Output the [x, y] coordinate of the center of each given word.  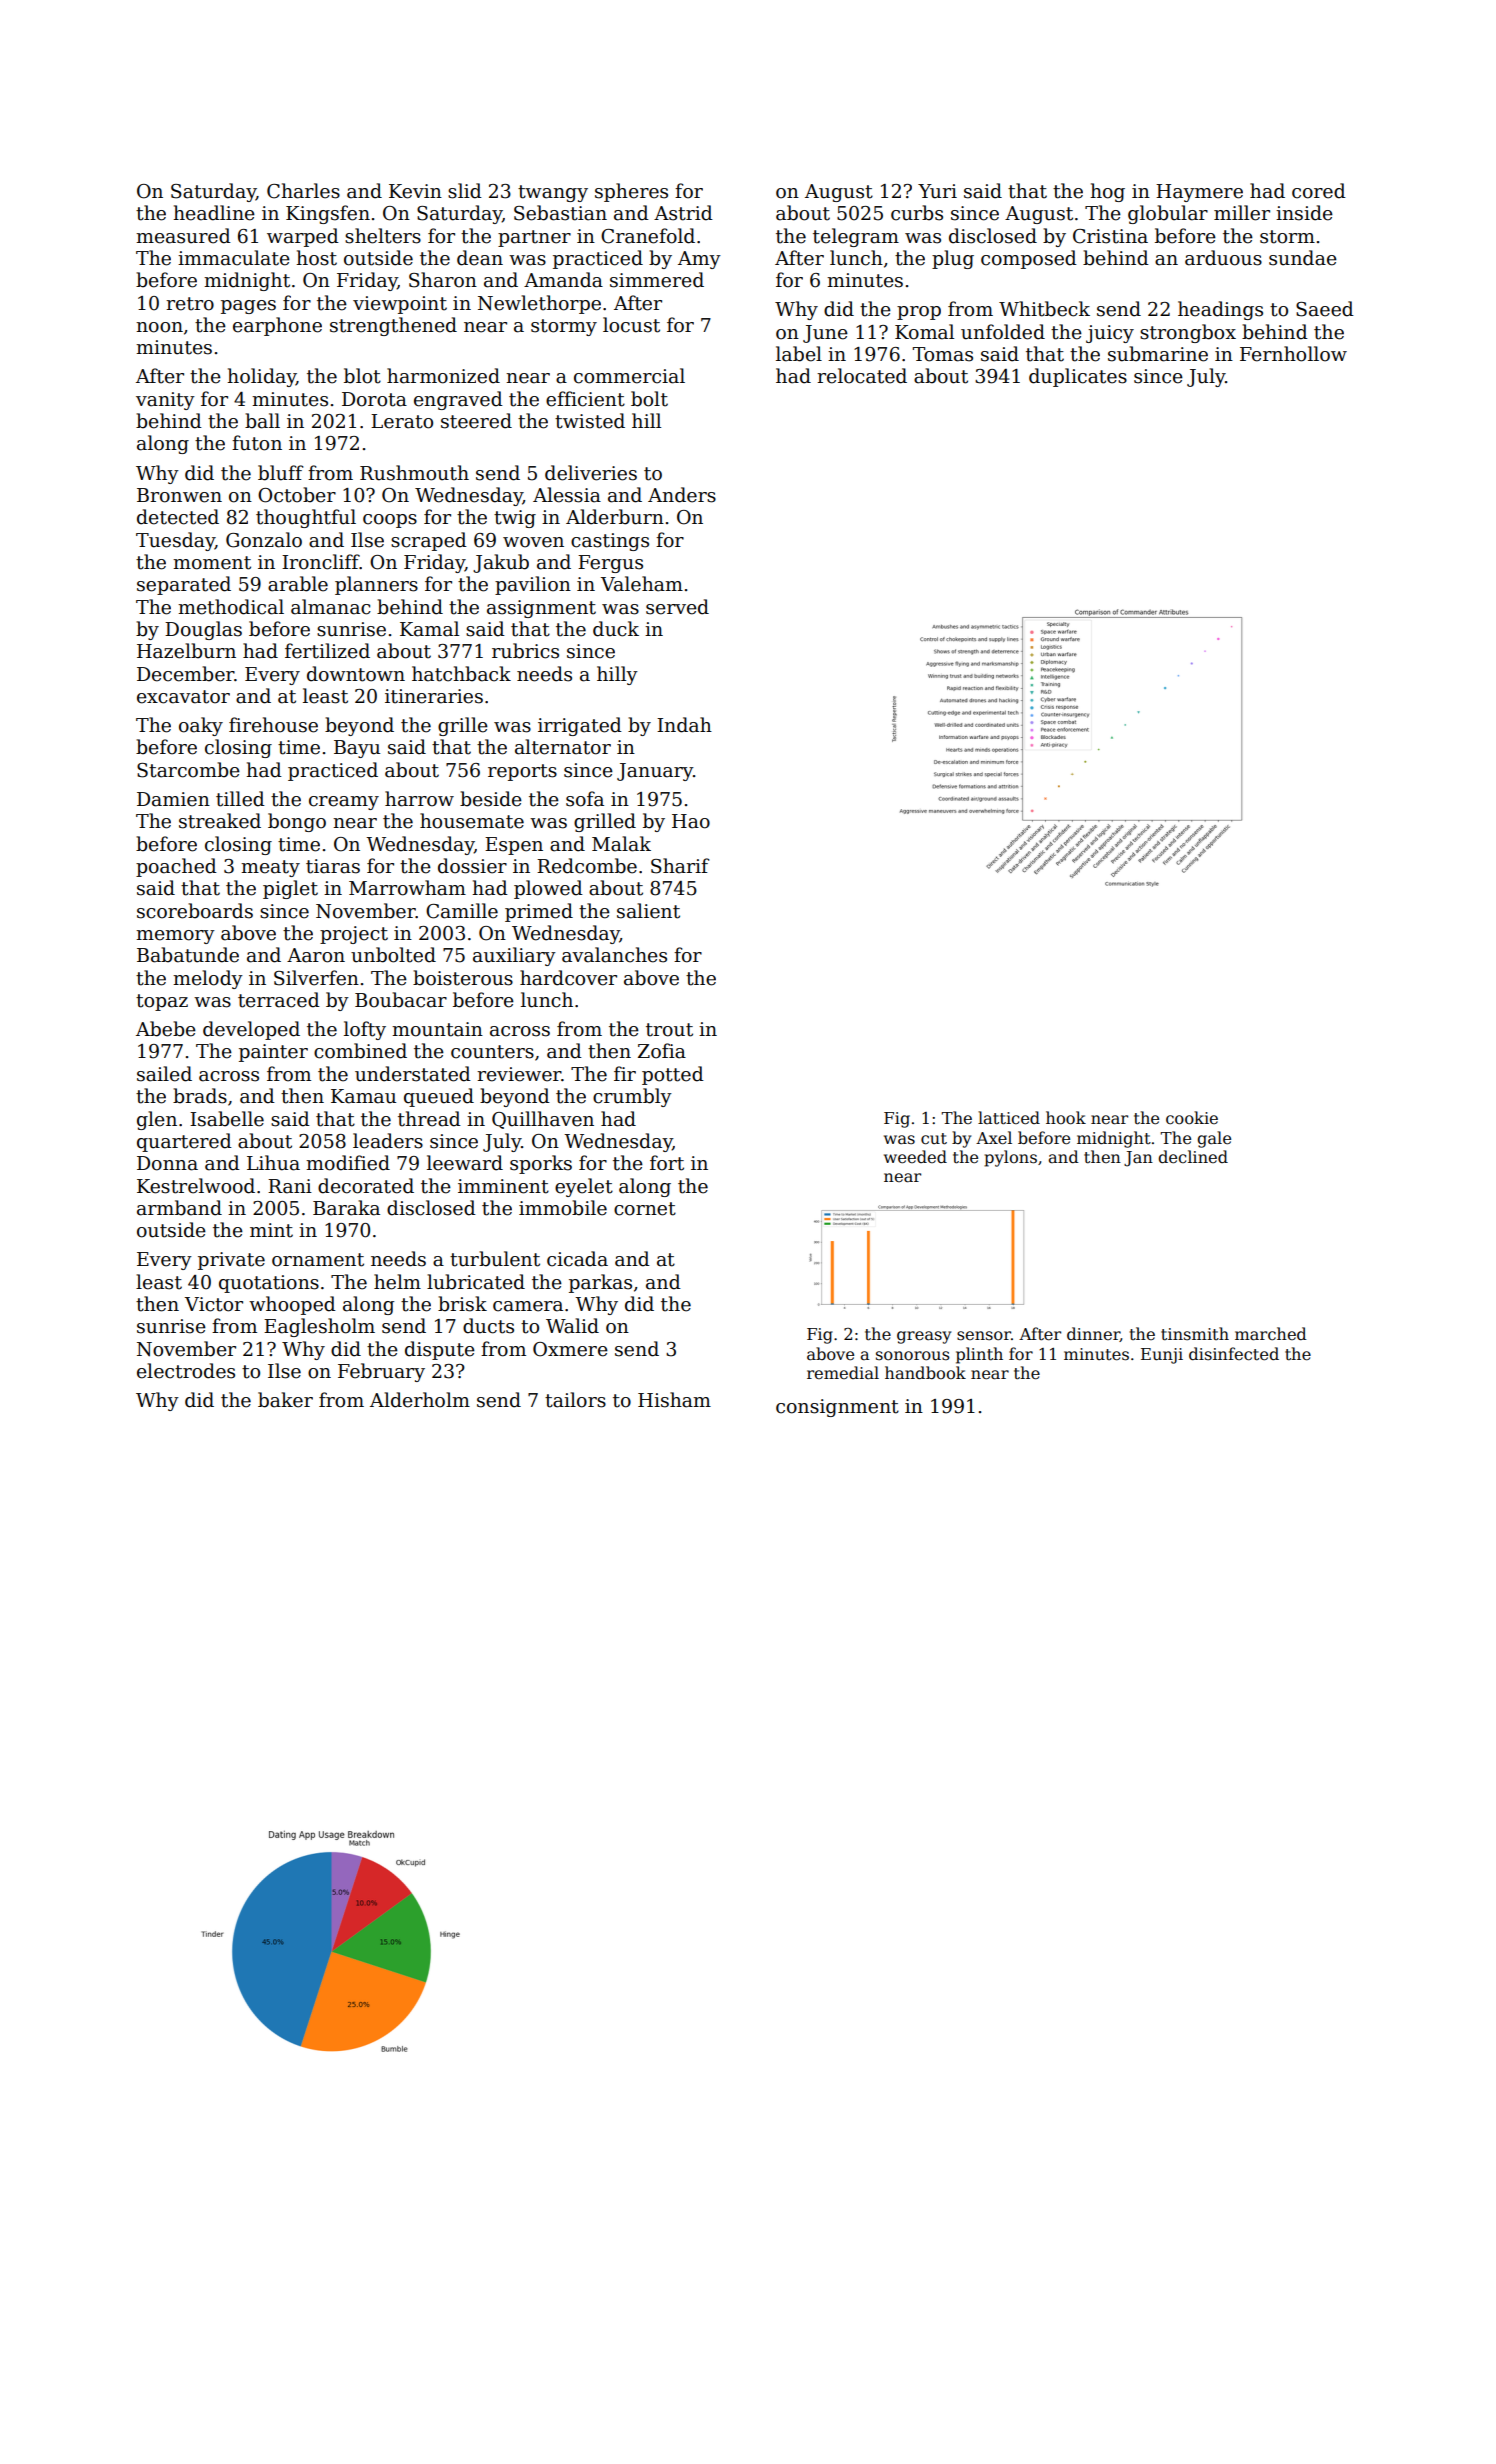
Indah [684, 725]
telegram [856, 237]
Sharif [680, 866]
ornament [318, 1260]
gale [1214, 1139]
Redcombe [587, 866]
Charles [303, 191]
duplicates [1078, 377]
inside [1304, 213]
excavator [183, 697]
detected [178, 517]
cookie [1192, 1117]
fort [667, 1163]
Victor [214, 1304]
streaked [220, 821]
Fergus [610, 564]
